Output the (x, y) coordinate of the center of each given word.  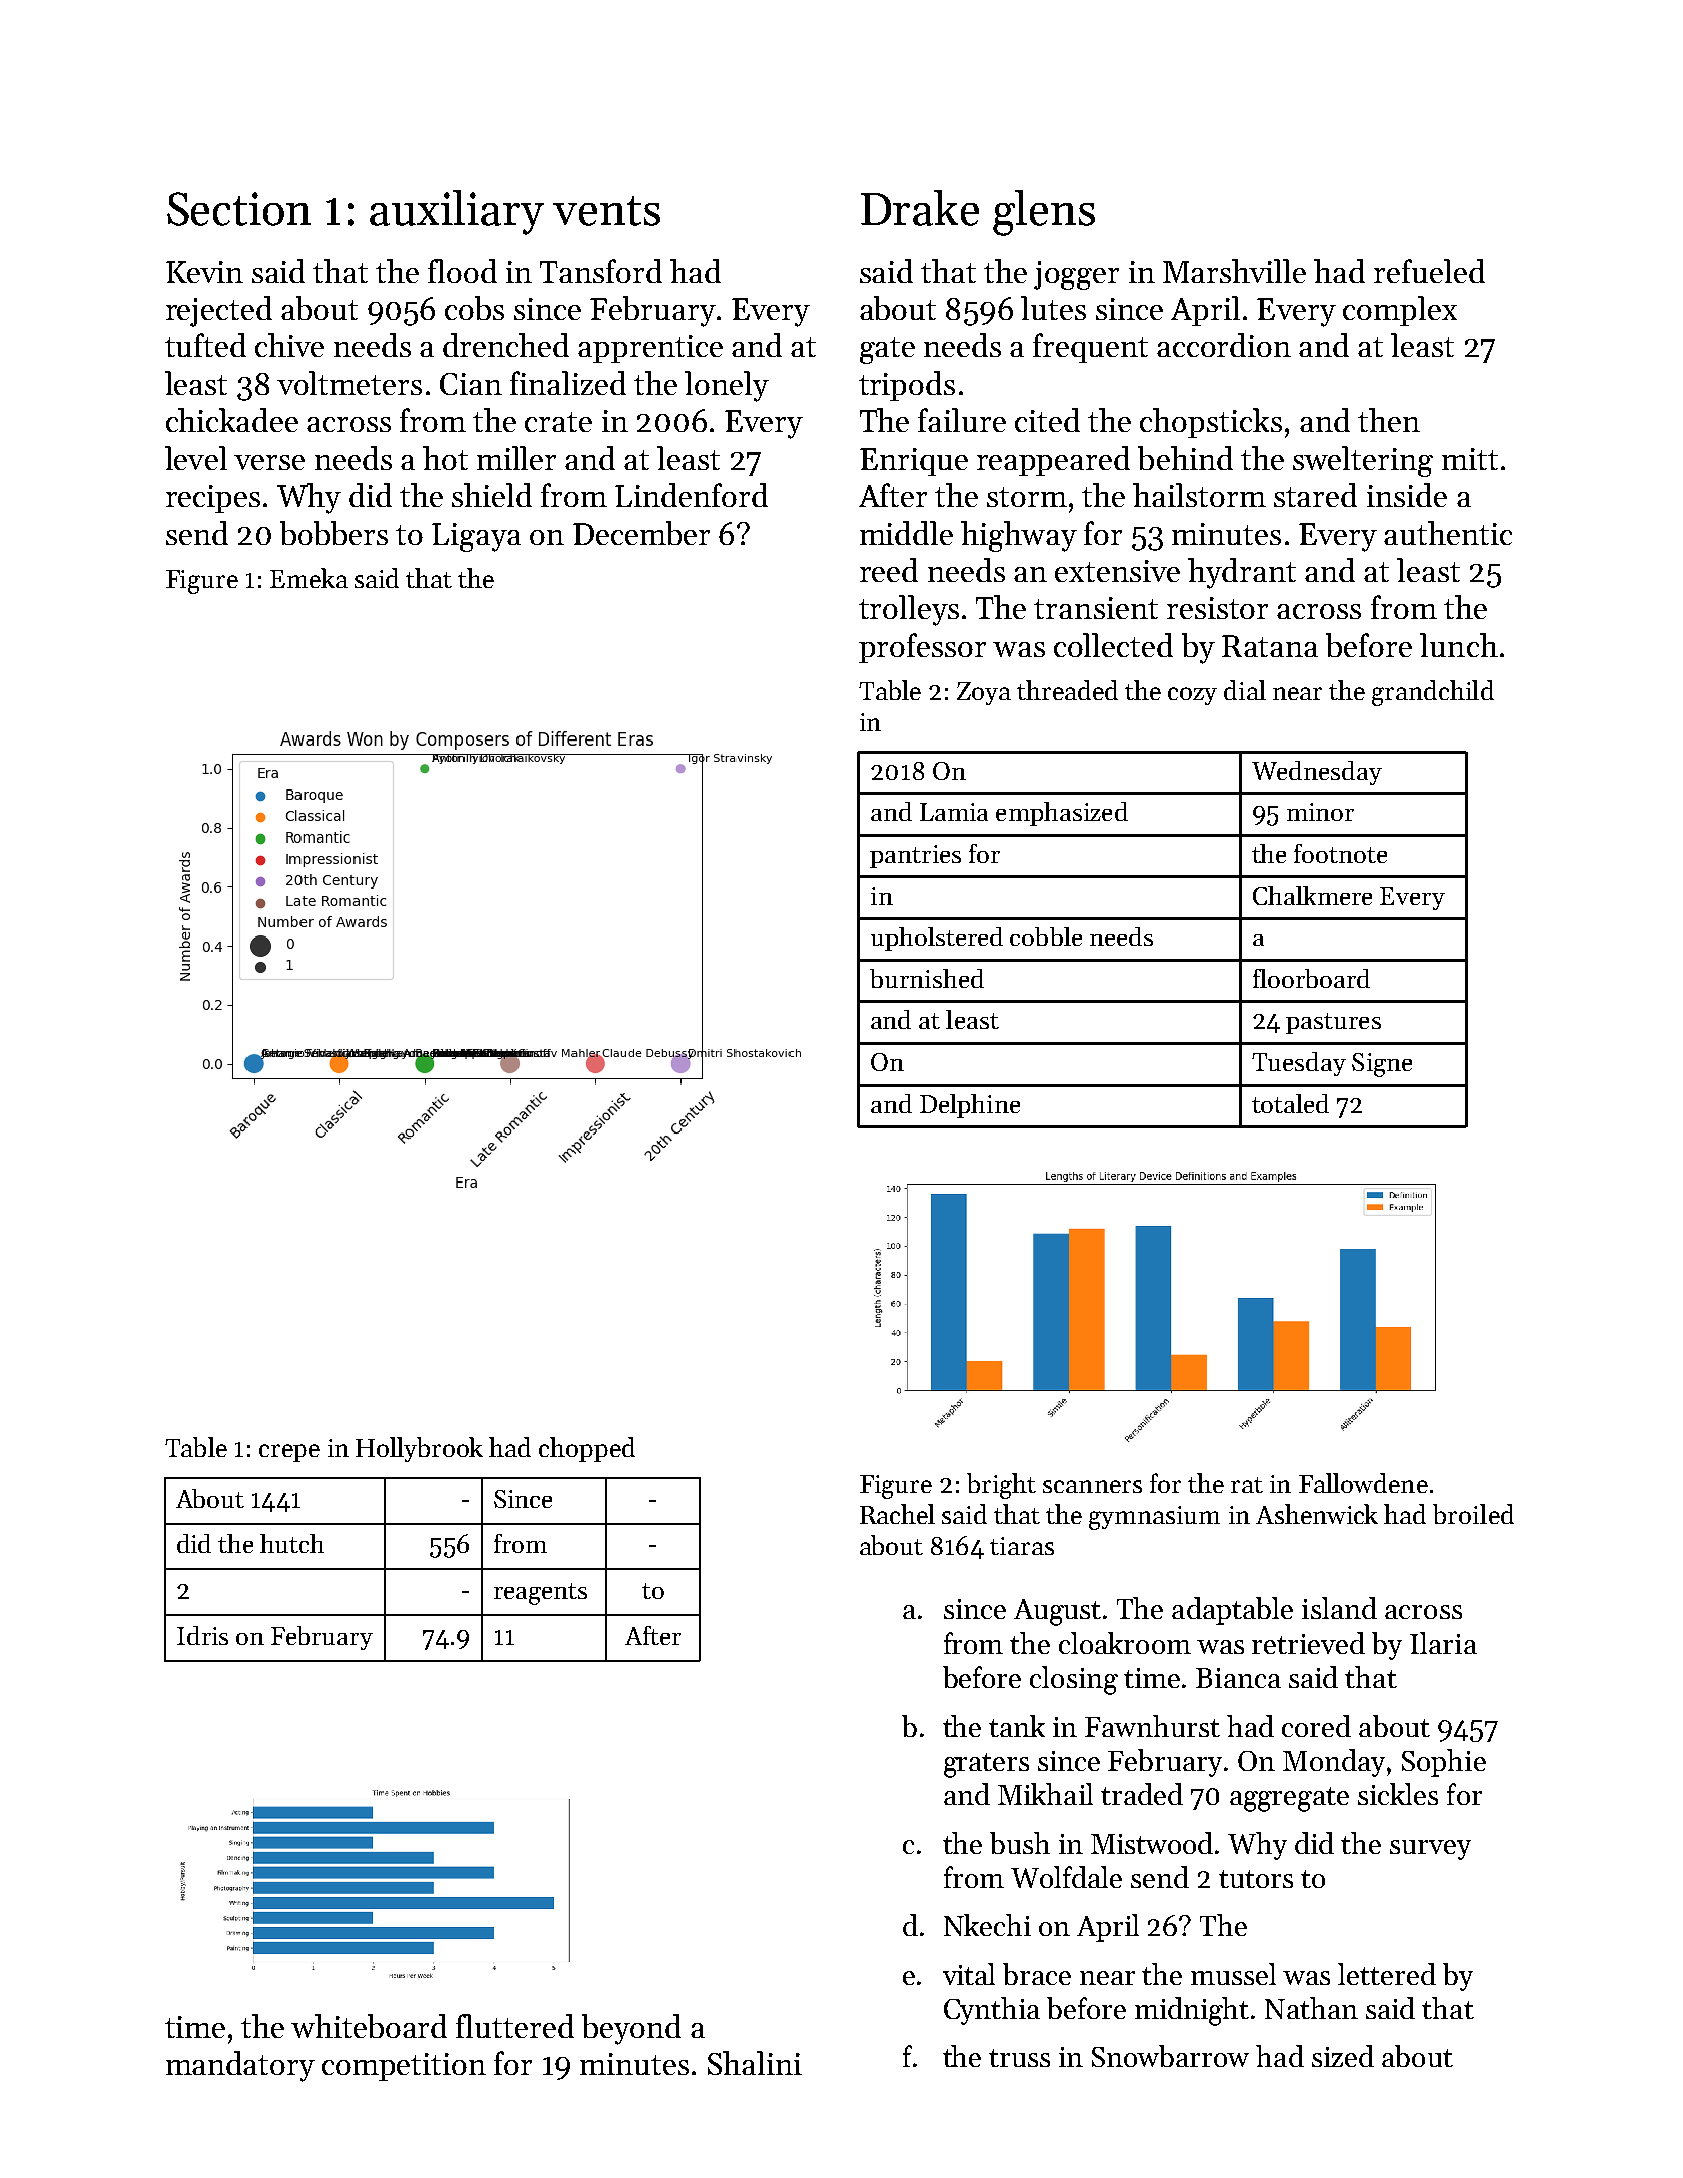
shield (492, 495)
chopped (587, 1449)
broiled (1473, 1514)
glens (1044, 213)
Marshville (1234, 271)
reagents (540, 1594)
